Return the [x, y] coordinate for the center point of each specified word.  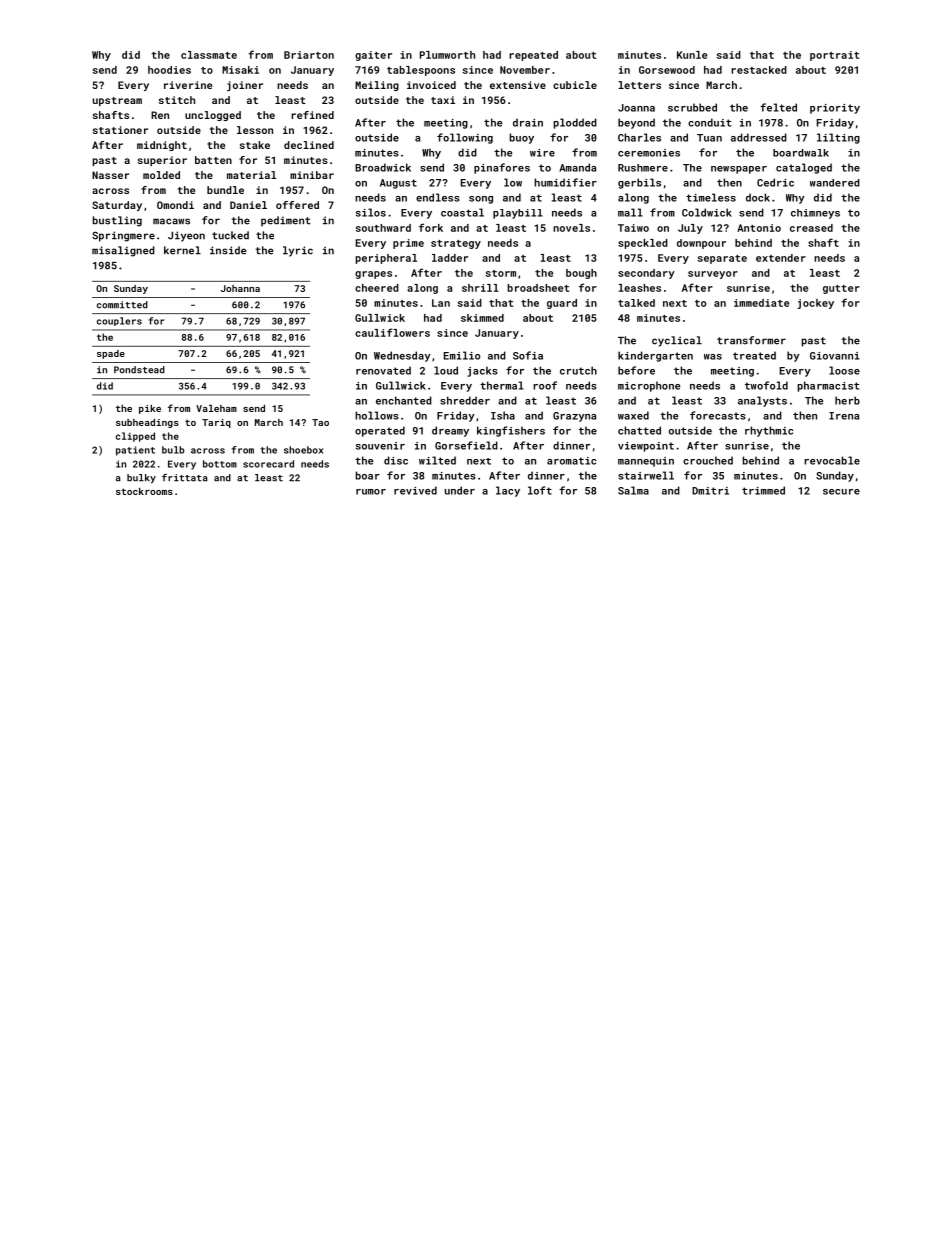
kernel [182, 250]
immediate [761, 303]
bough [581, 274]
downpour [701, 244]
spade [111, 354]
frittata [185, 478]
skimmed [482, 318]
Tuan [709, 138]
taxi [443, 100]
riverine [188, 85]
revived [415, 490]
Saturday [117, 206]
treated [754, 355]
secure [841, 492]
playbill [518, 214]
